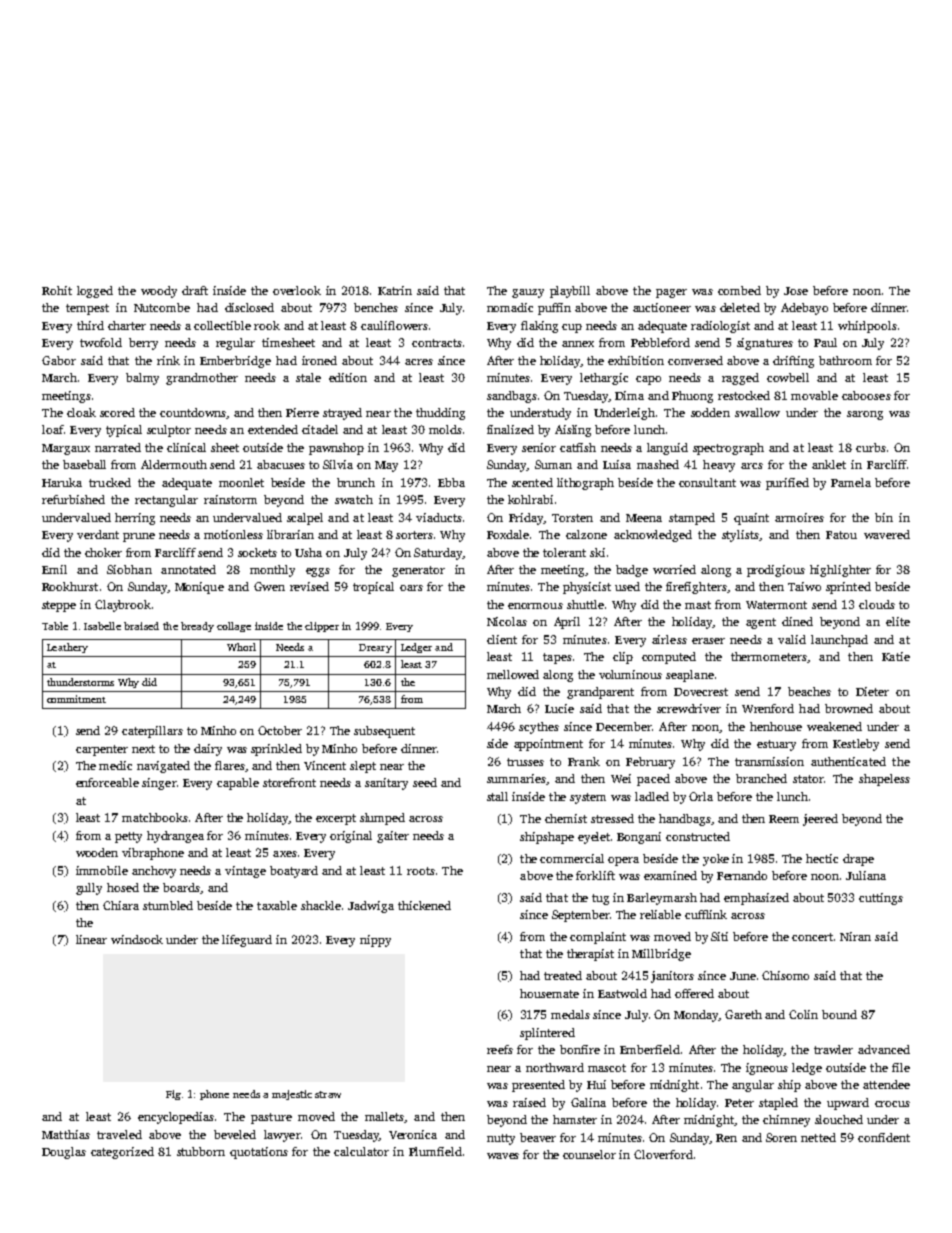 This image has width=952, height=1233. I want to click on purified, so click(787, 484).
